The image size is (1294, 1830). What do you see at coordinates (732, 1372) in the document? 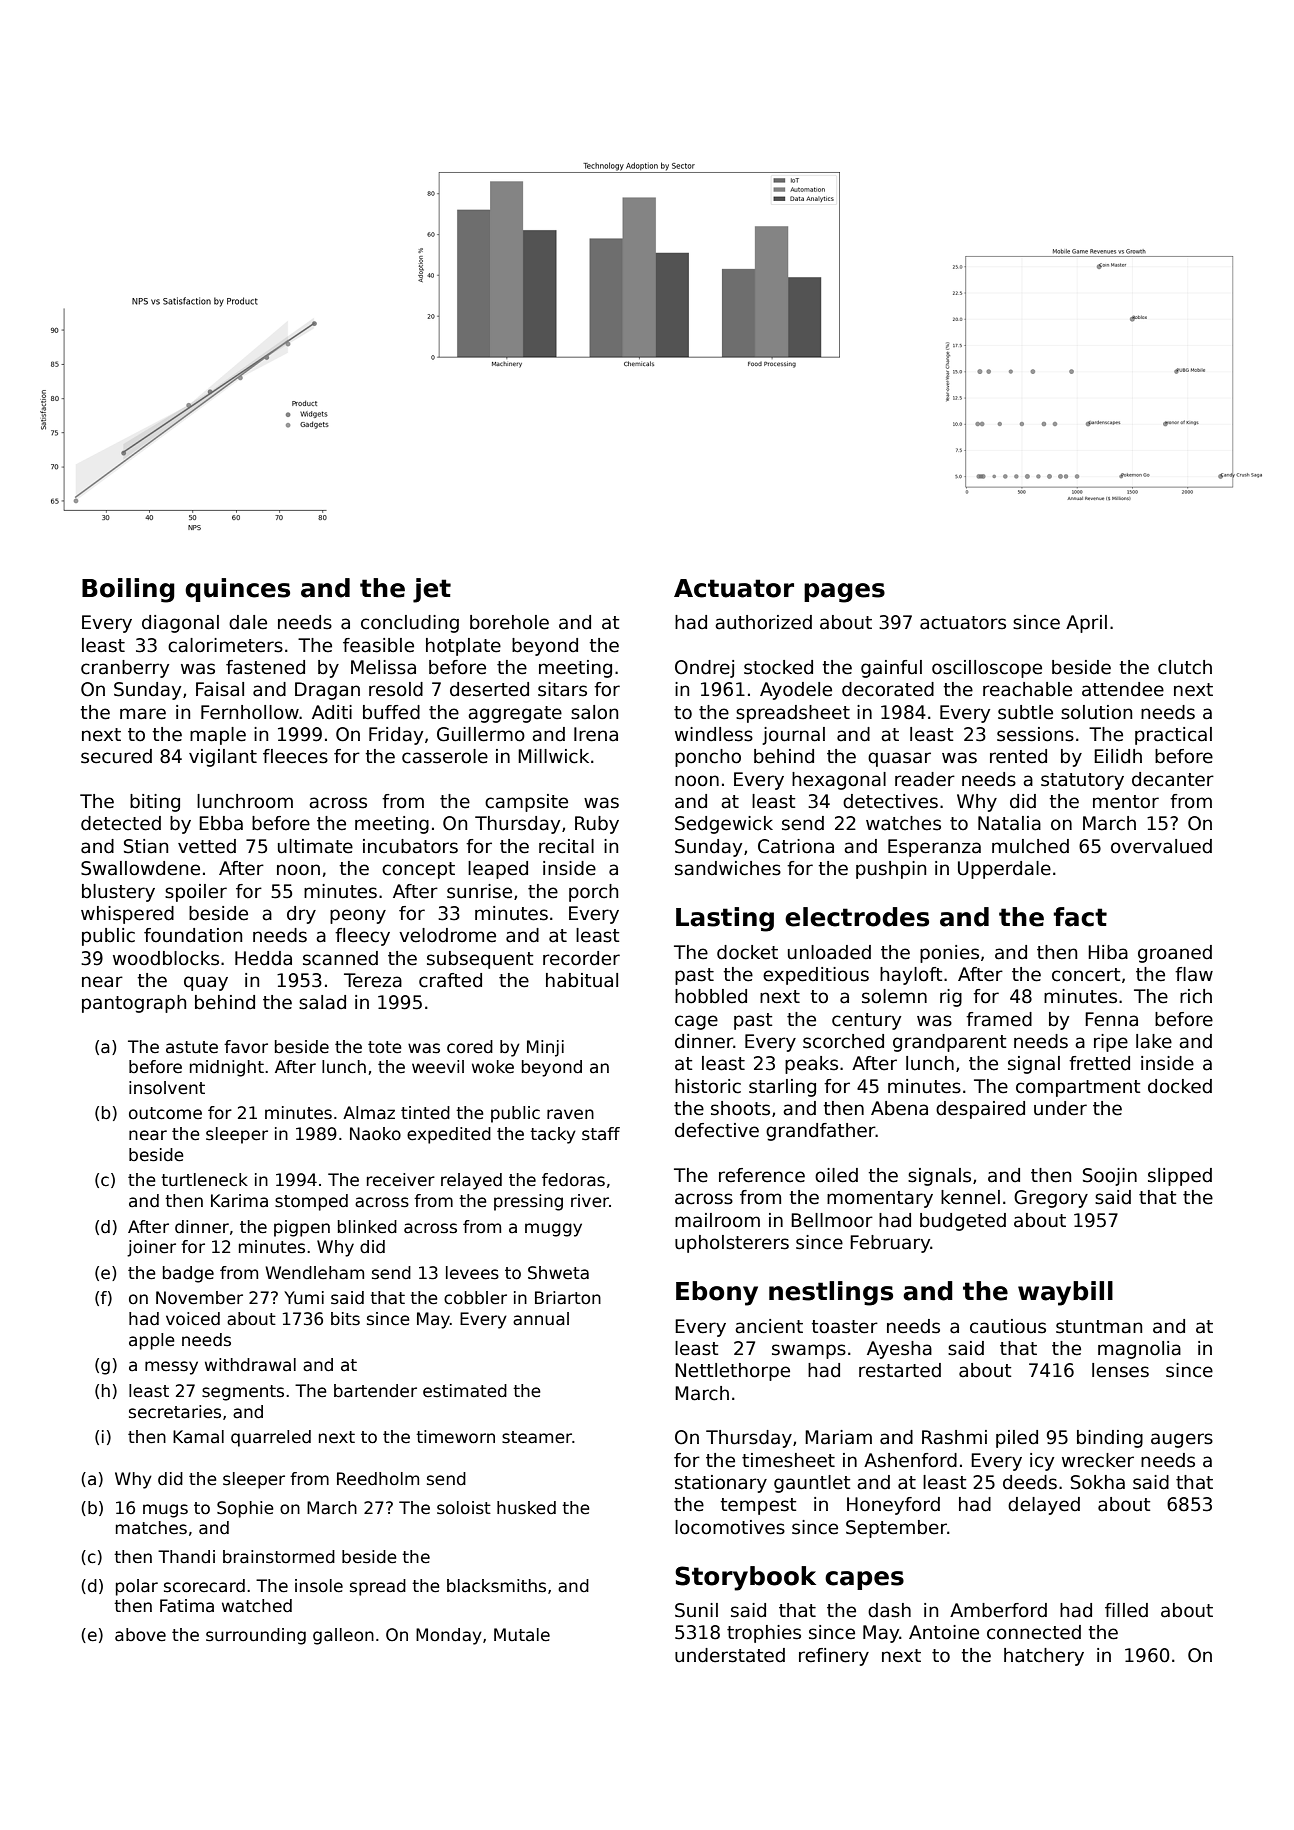
I see `Nettlethorpe` at bounding box center [732, 1372].
